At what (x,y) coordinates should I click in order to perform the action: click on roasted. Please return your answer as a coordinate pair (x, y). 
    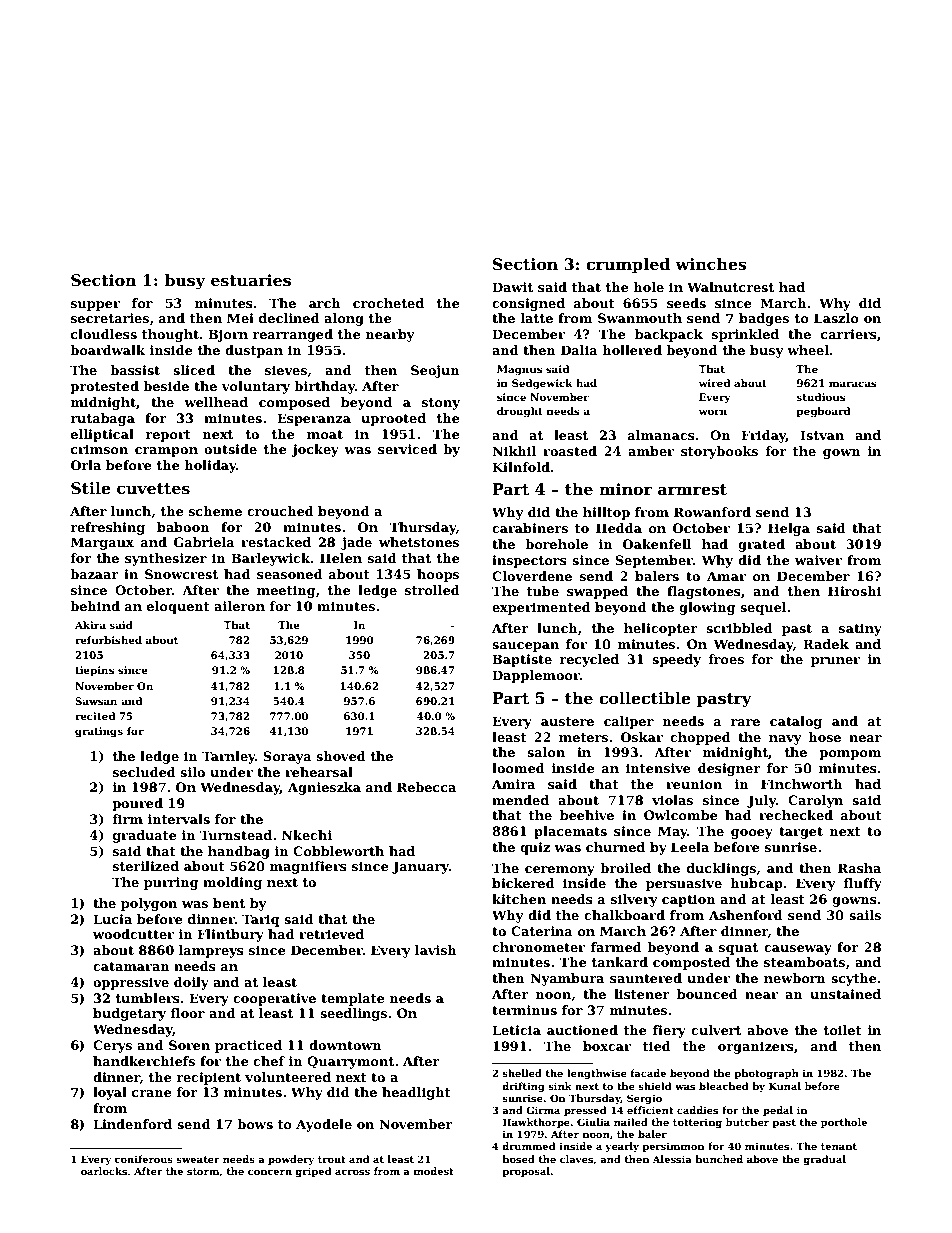
    Looking at the image, I should click on (570, 451).
